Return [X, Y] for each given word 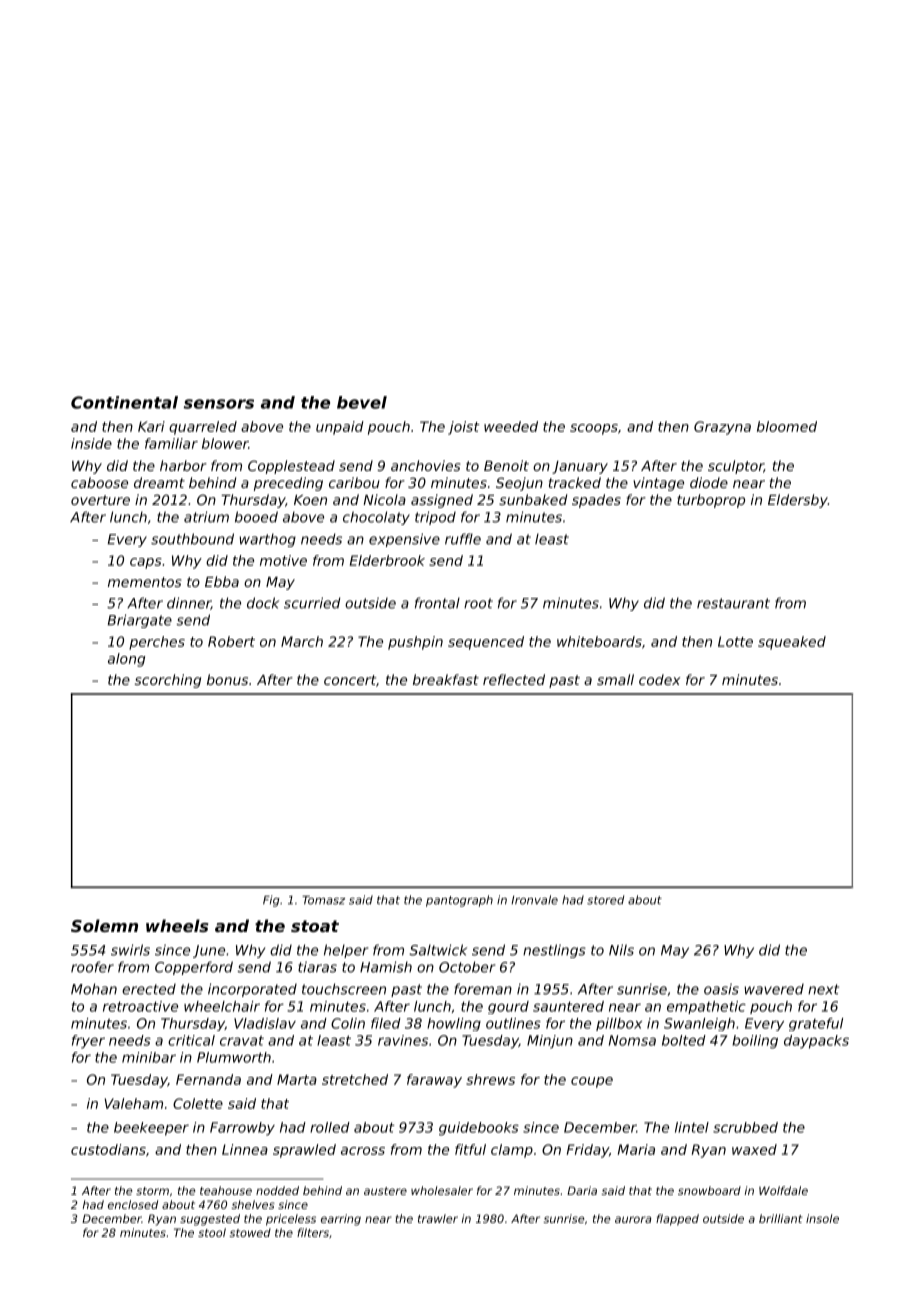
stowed [250, 1232]
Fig [271, 901]
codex [659, 679]
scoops [594, 429]
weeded [511, 426]
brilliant [781, 1218]
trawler [438, 1218]
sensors [219, 404]
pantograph [459, 901]
